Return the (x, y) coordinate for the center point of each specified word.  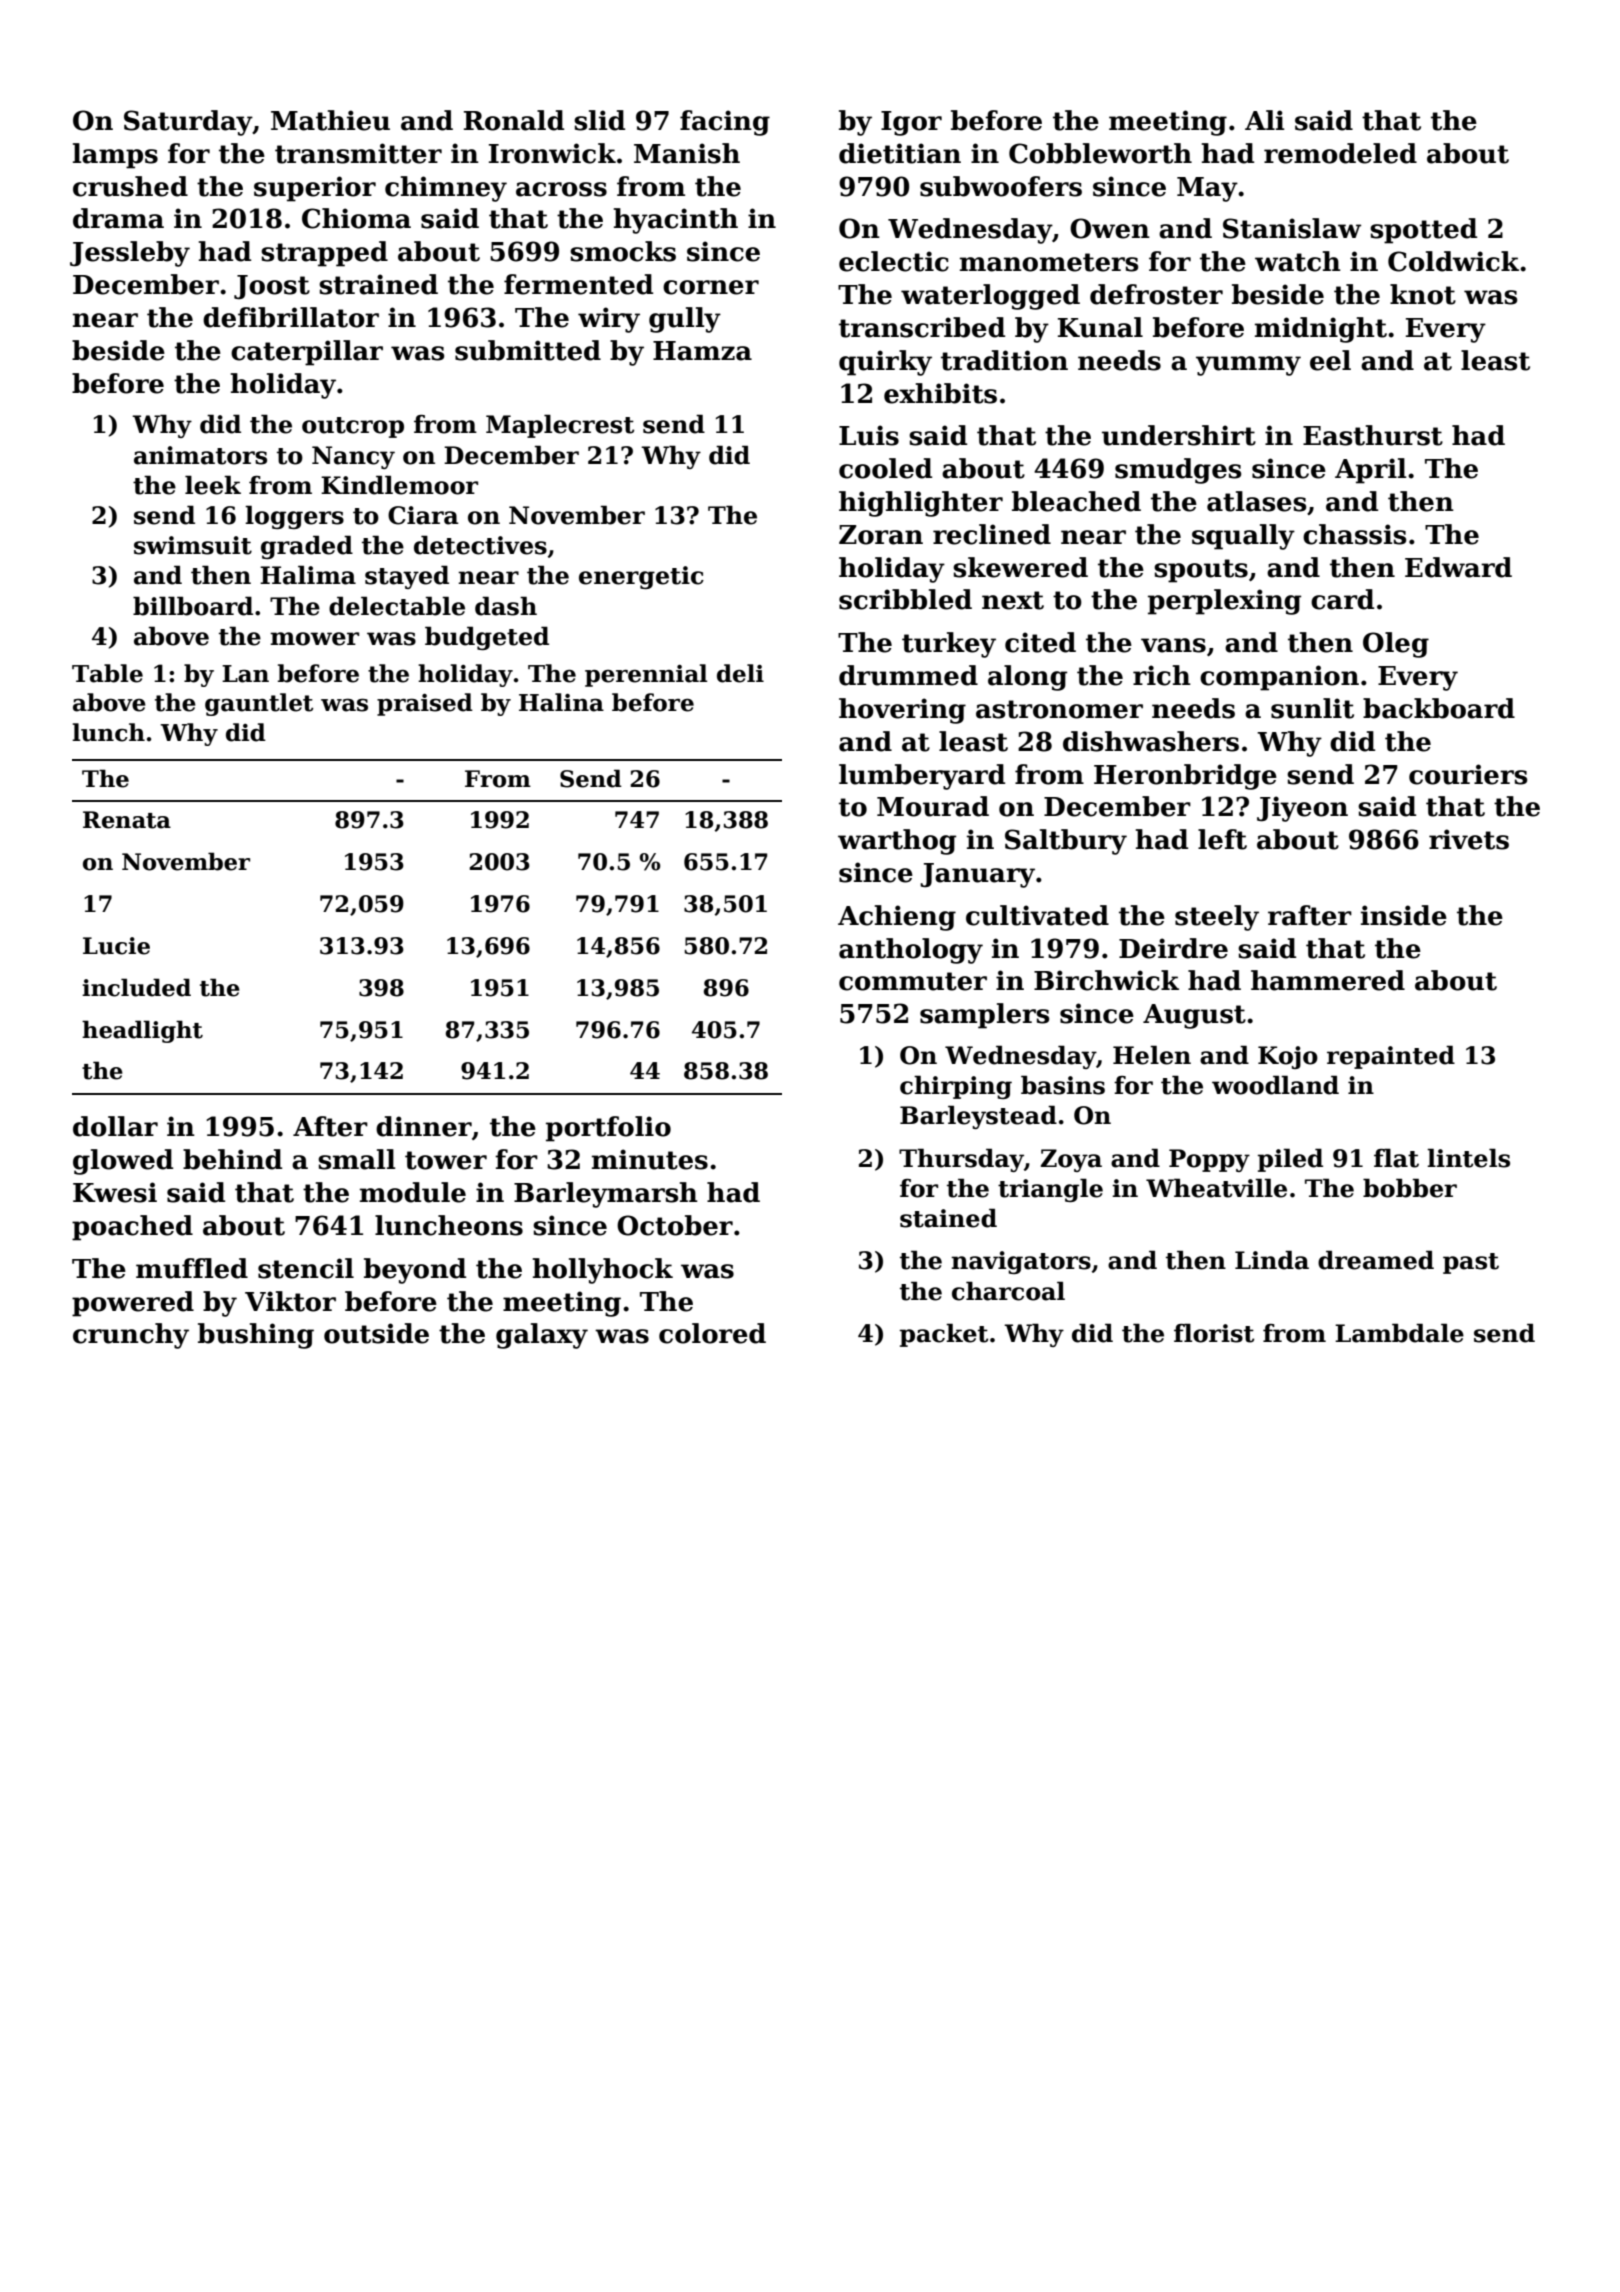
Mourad (933, 806)
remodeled (1340, 153)
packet (944, 1335)
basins (1063, 1085)
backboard (1439, 708)
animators (200, 455)
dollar (115, 1126)
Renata (127, 820)
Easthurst (1373, 435)
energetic (641, 577)
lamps (115, 156)
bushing (256, 1336)
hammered (1328, 980)
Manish (687, 153)
